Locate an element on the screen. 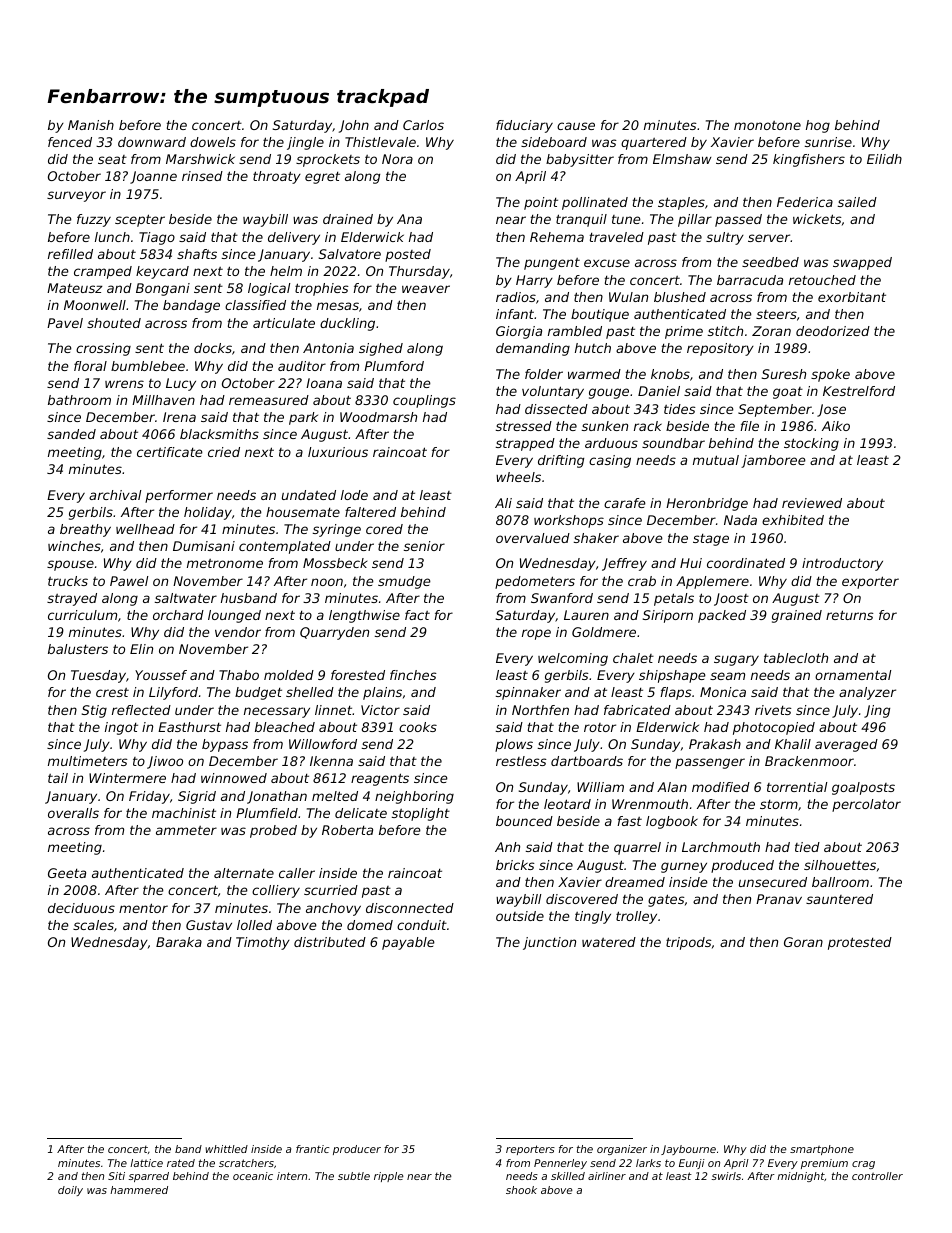 This screenshot has width=952, height=1233. protested is located at coordinates (860, 943).
